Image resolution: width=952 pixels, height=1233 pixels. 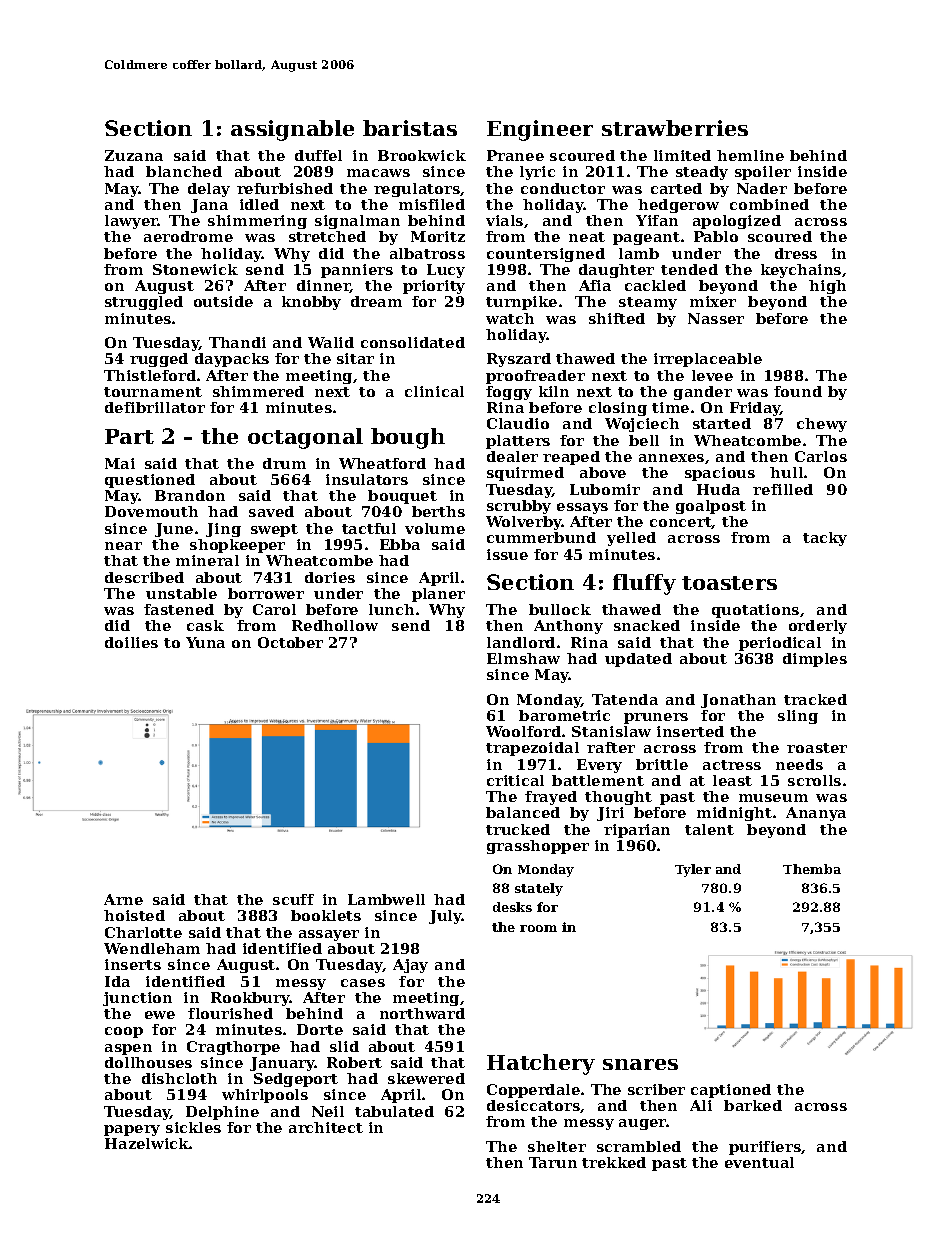 What do you see at coordinates (134, 155) in the screenshot?
I see `Zuzana` at bounding box center [134, 155].
